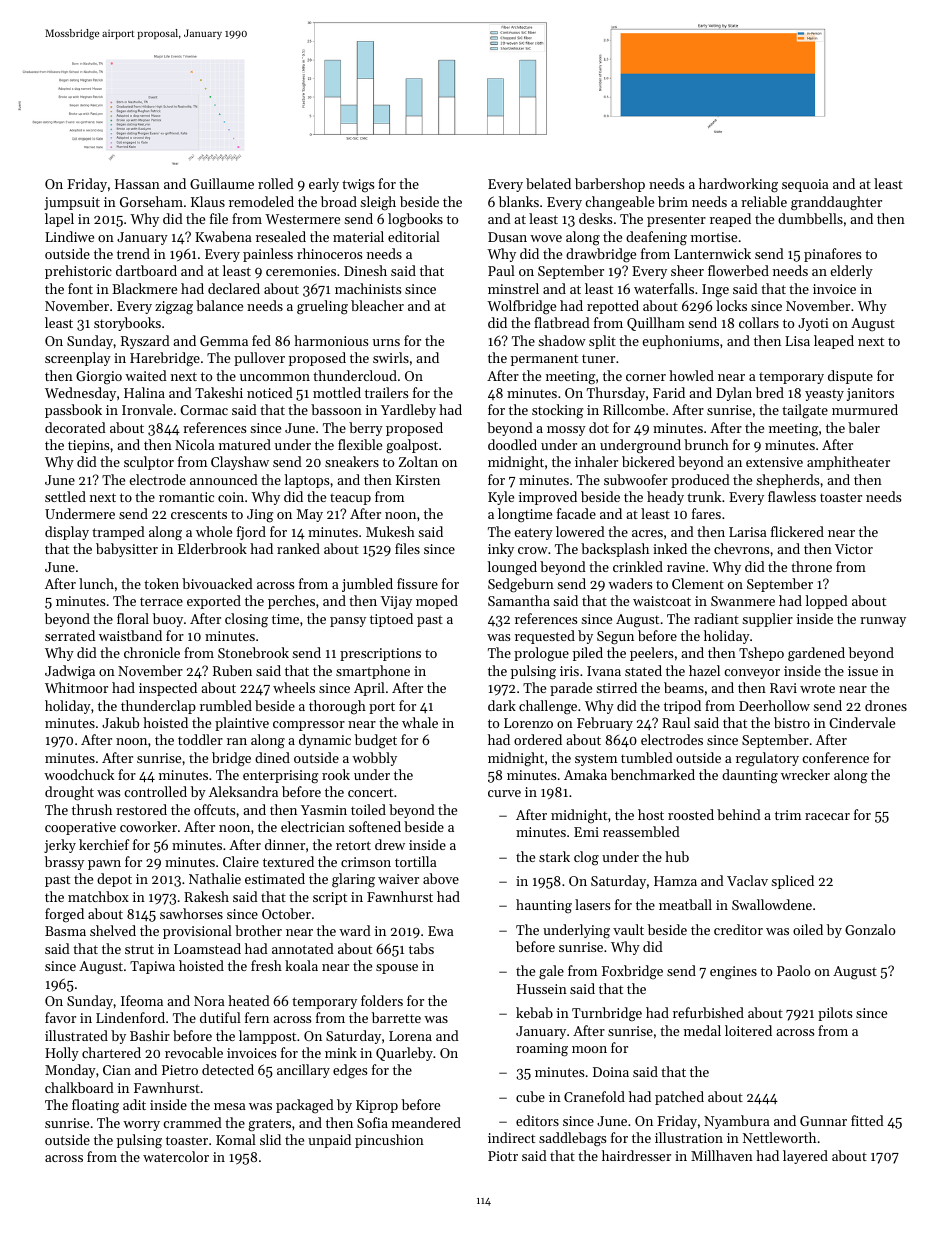 The width and height of the screenshot is (952, 1233). What do you see at coordinates (534, 1012) in the screenshot?
I see `kebab` at bounding box center [534, 1012].
